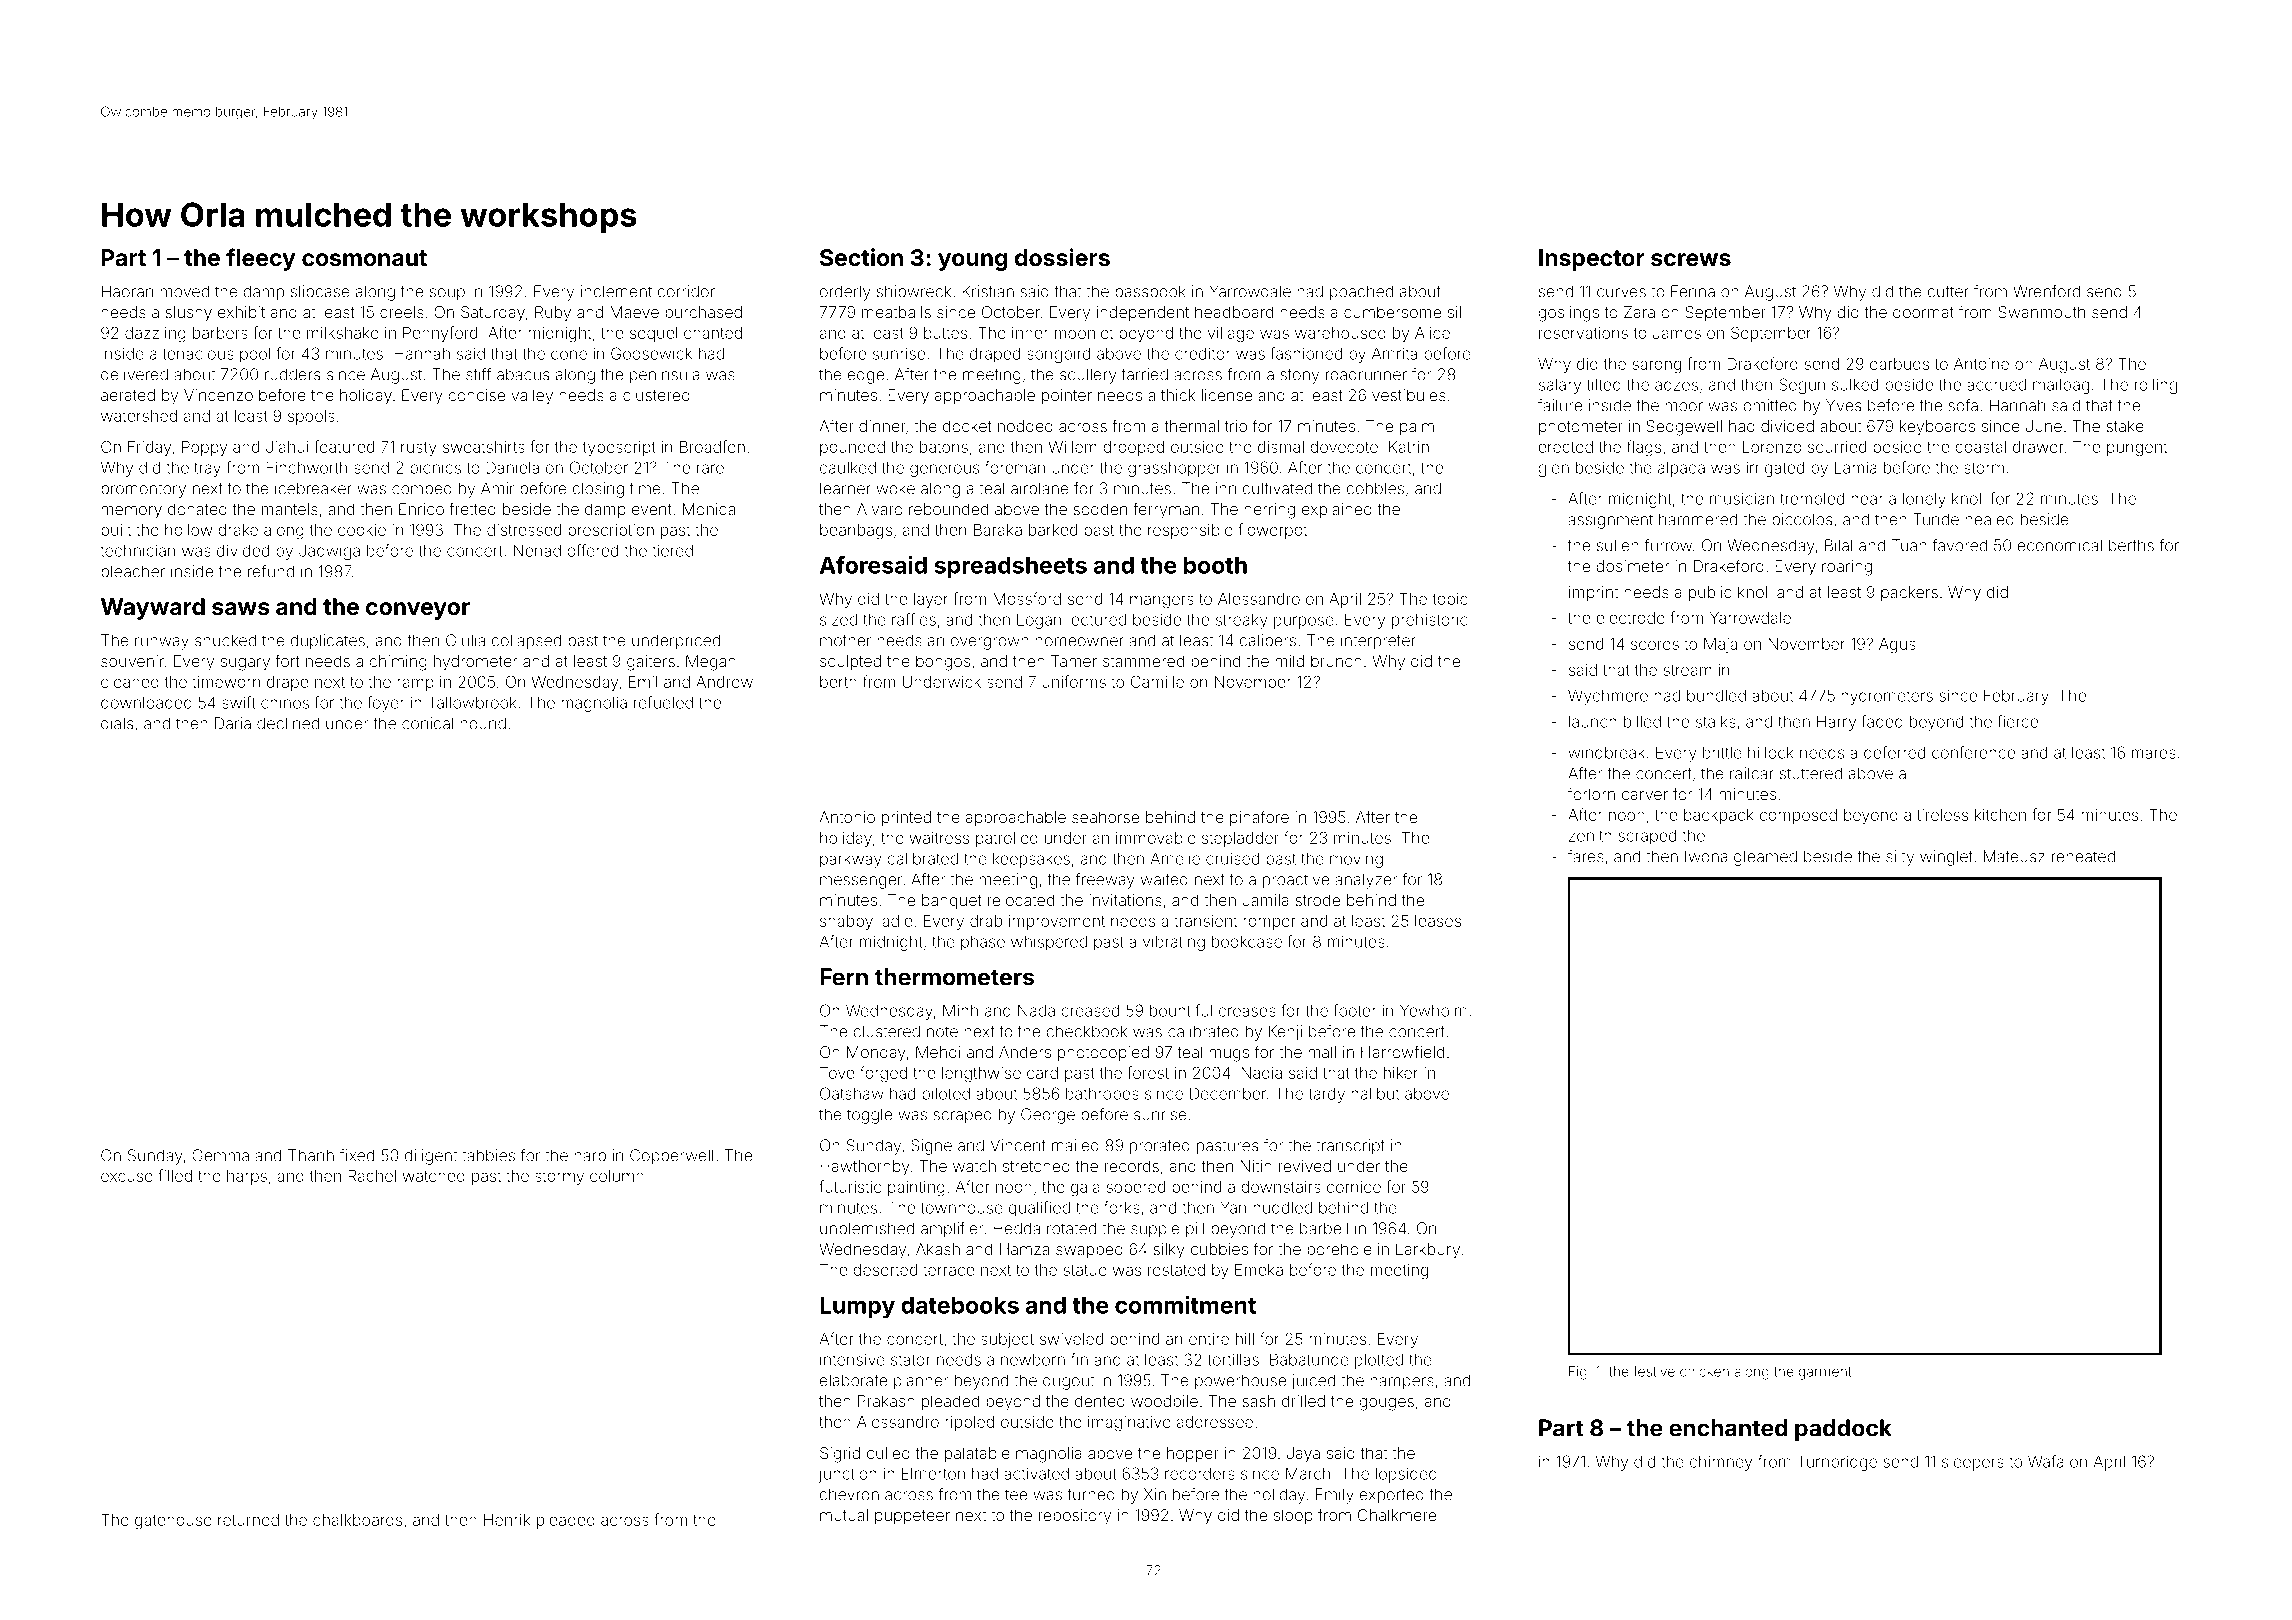 The height and width of the screenshot is (1620, 2292). Describe the element at coordinates (1160, 1147) in the screenshot. I see `prorated` at that location.
